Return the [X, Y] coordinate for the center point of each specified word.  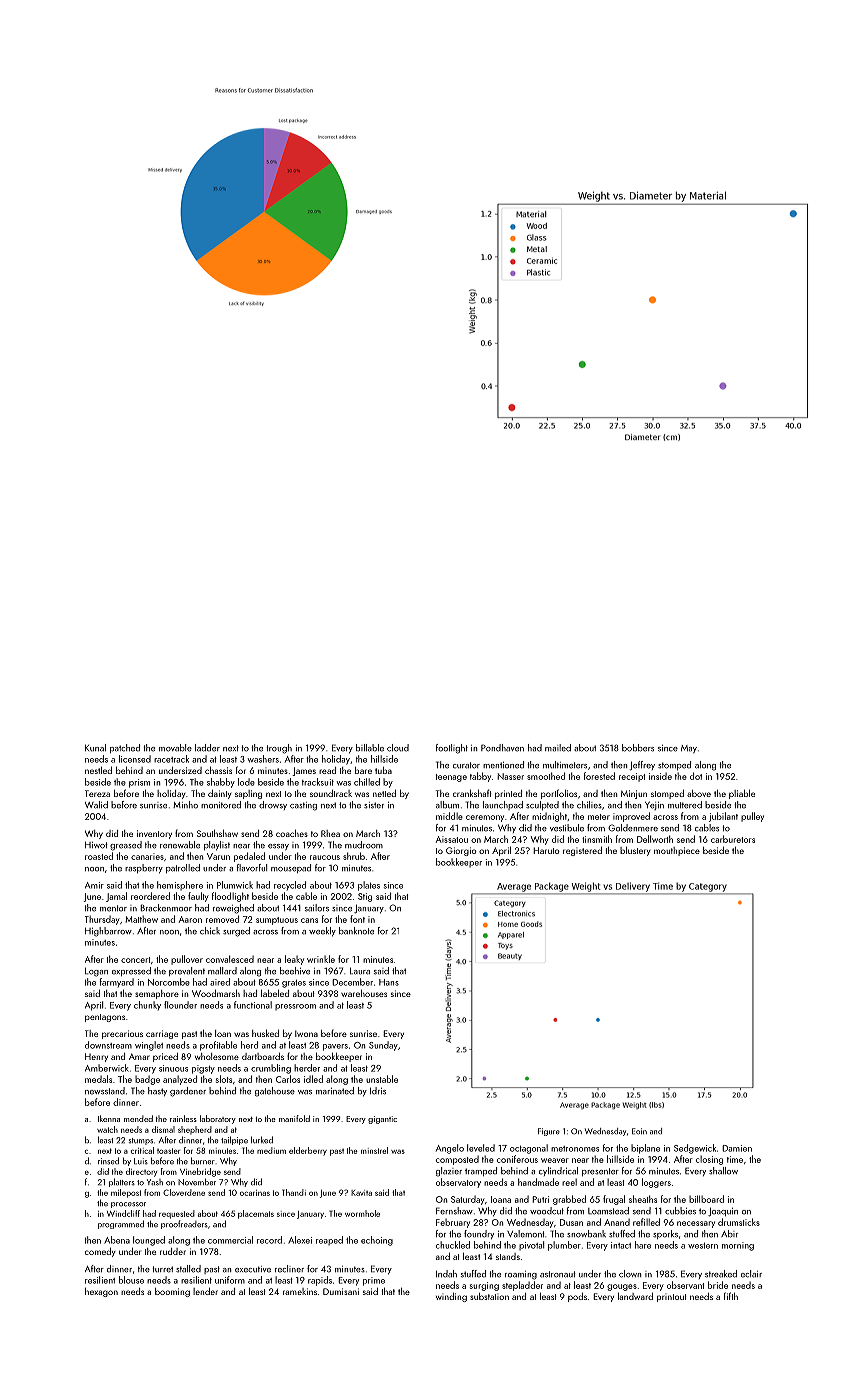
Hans [389, 982]
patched [125, 748]
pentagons [105, 1018]
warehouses [364, 993]
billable [370, 748]
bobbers [638, 748]
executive [253, 1269]
